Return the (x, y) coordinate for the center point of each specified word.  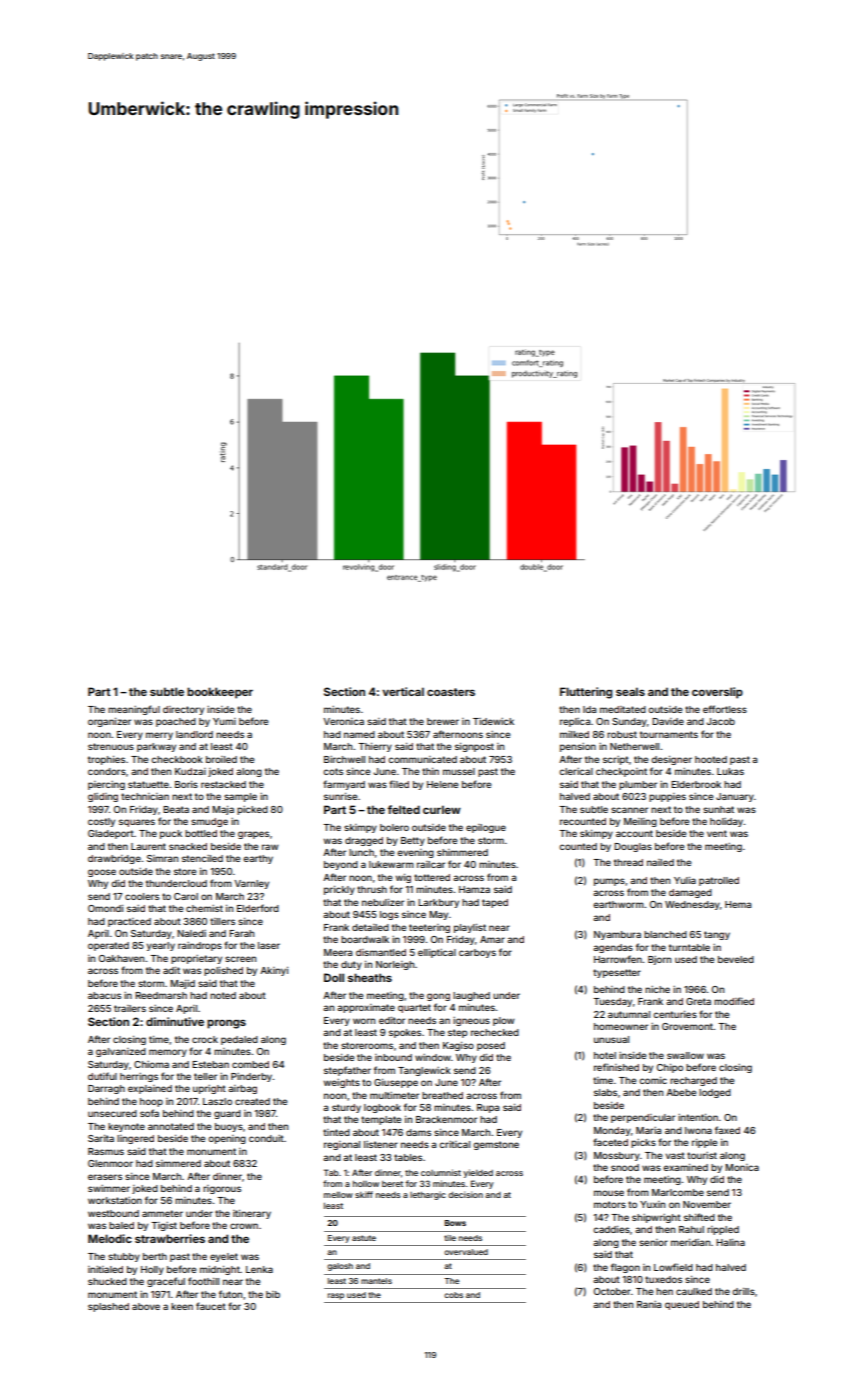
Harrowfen (618, 959)
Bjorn (659, 960)
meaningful (134, 710)
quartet (414, 1008)
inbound (393, 1057)
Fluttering (586, 693)
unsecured (112, 1113)
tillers (222, 921)
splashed (108, 1307)
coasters (451, 692)
